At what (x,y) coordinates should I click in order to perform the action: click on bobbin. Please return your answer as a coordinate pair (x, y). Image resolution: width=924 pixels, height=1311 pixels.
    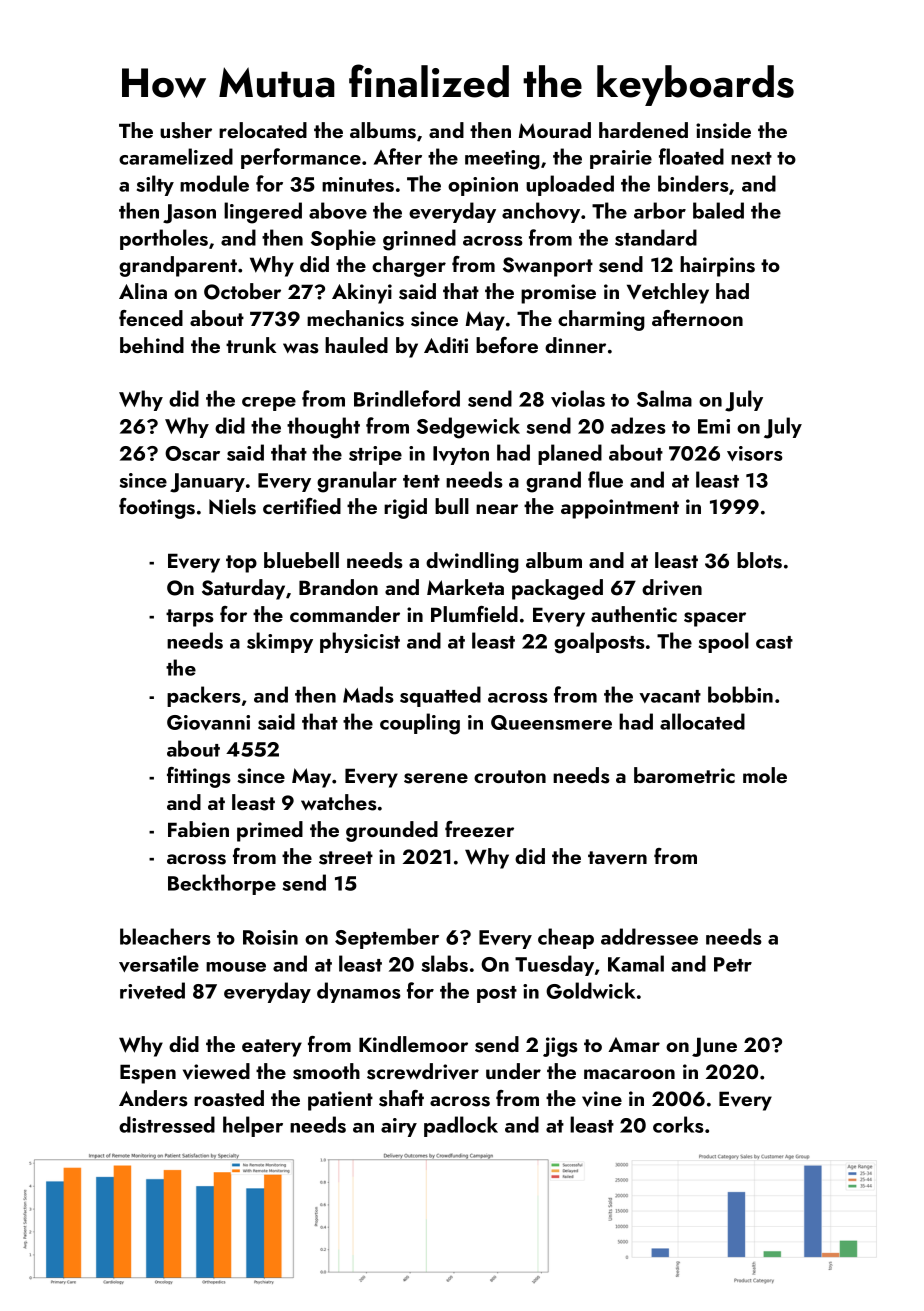
    Looking at the image, I should click on (740, 694).
